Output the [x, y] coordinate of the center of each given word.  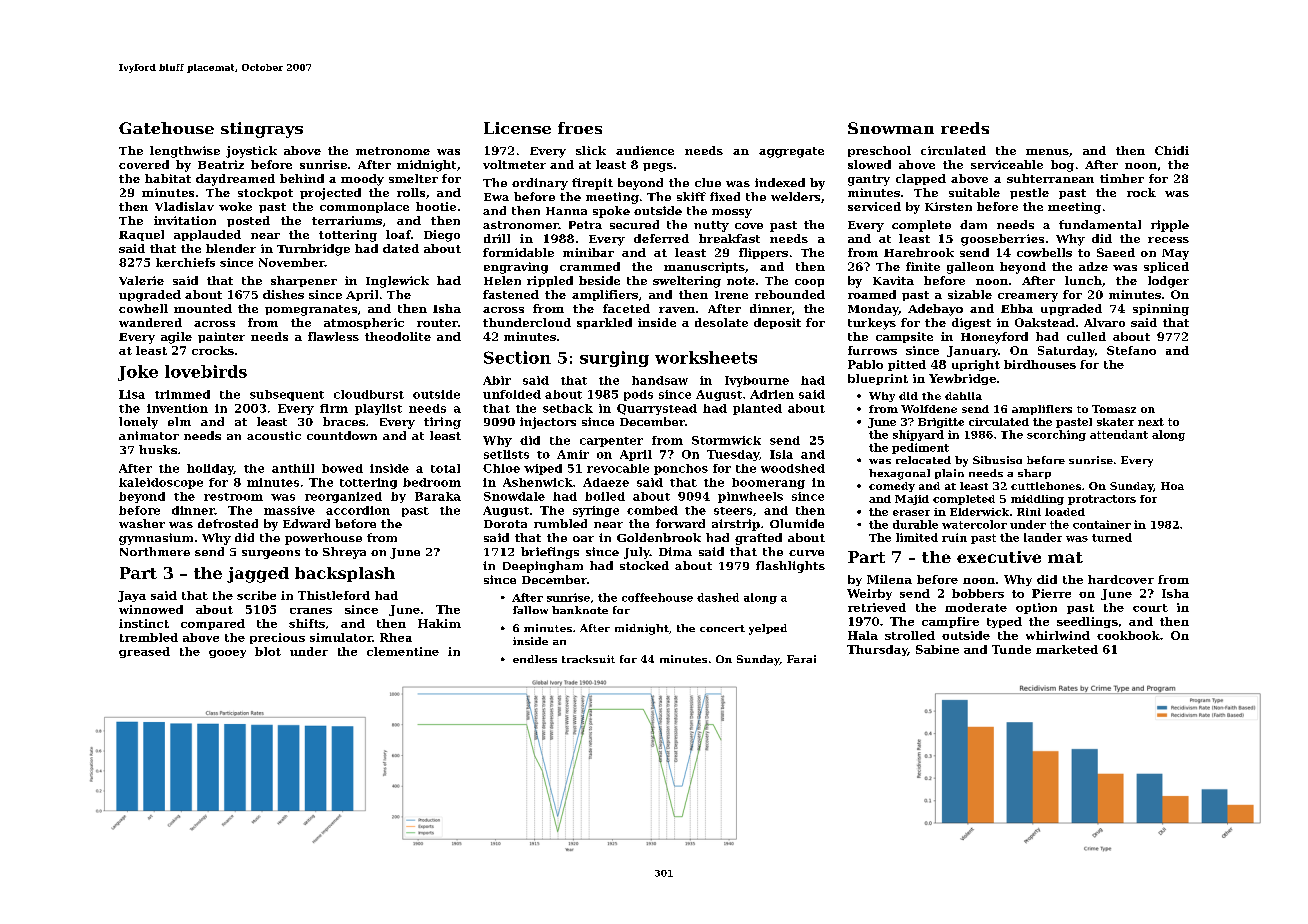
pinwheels [750, 497]
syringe [596, 511]
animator [149, 435]
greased [144, 652]
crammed [590, 266]
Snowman [891, 128]
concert [722, 628]
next [1151, 422]
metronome [393, 151]
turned [1112, 537]
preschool [879, 151]
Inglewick [397, 282]
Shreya [344, 553]
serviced [874, 206]
